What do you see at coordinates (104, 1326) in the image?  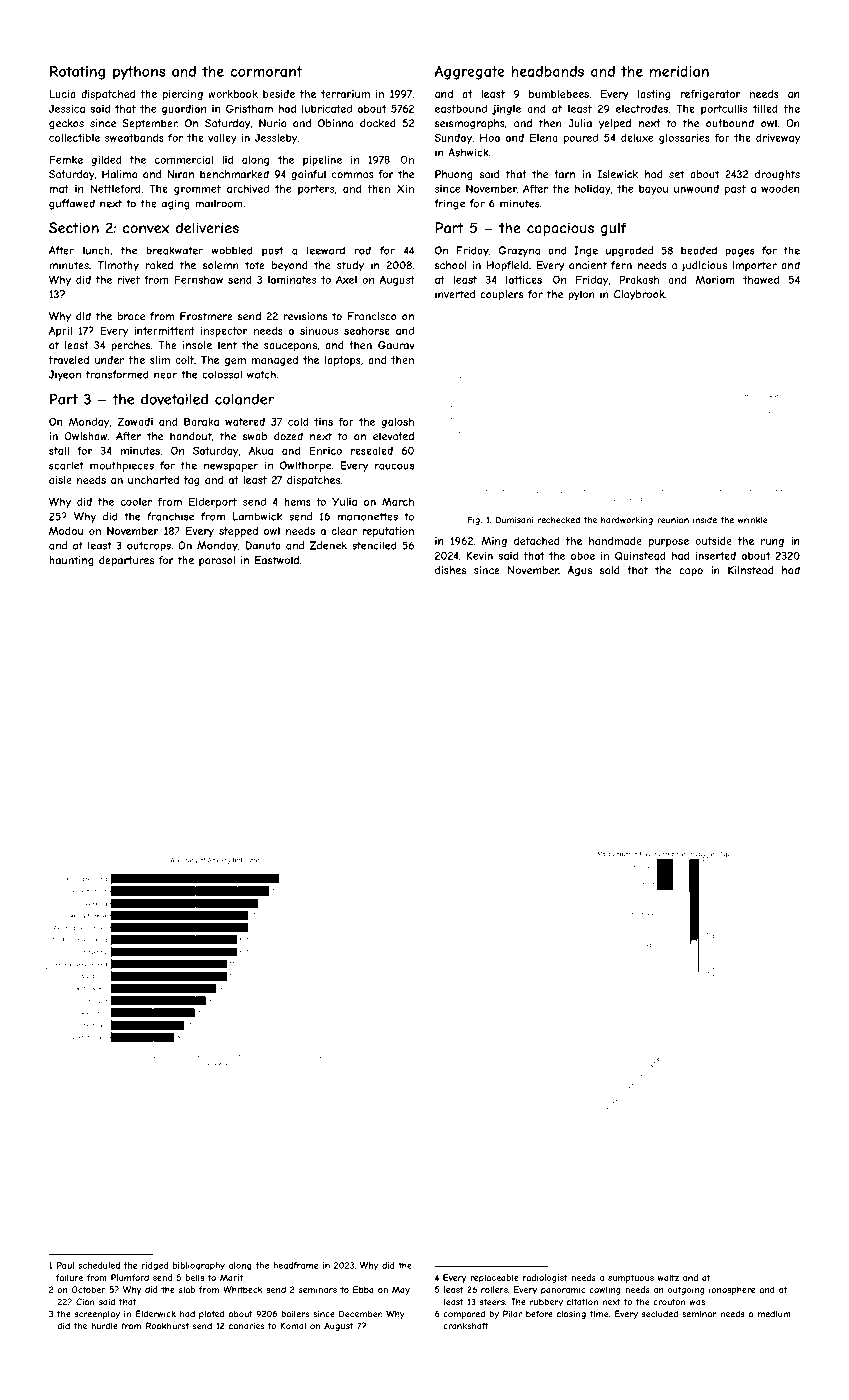 I see `hurdle` at bounding box center [104, 1326].
